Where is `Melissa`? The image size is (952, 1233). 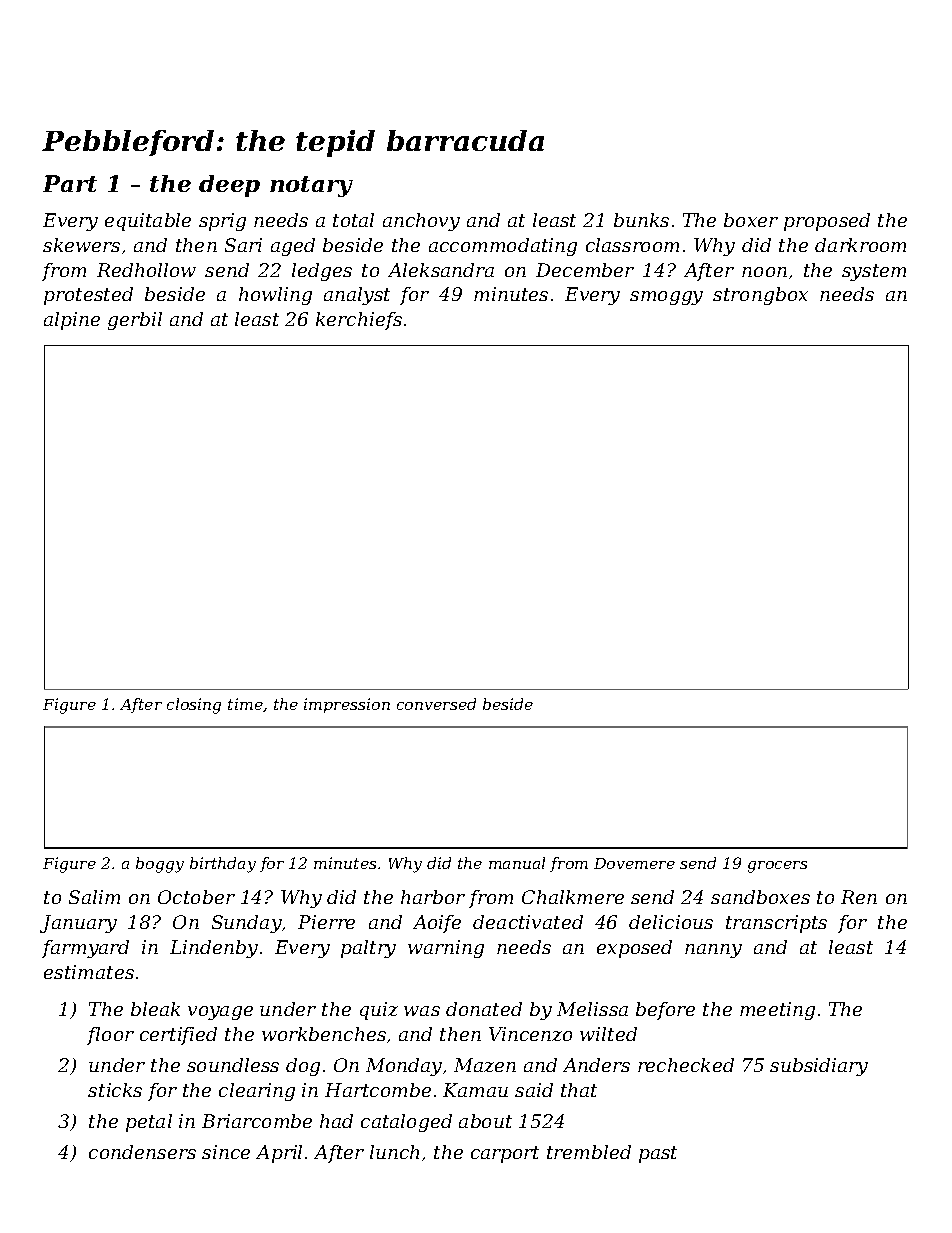
Melissa is located at coordinates (592, 1009).
